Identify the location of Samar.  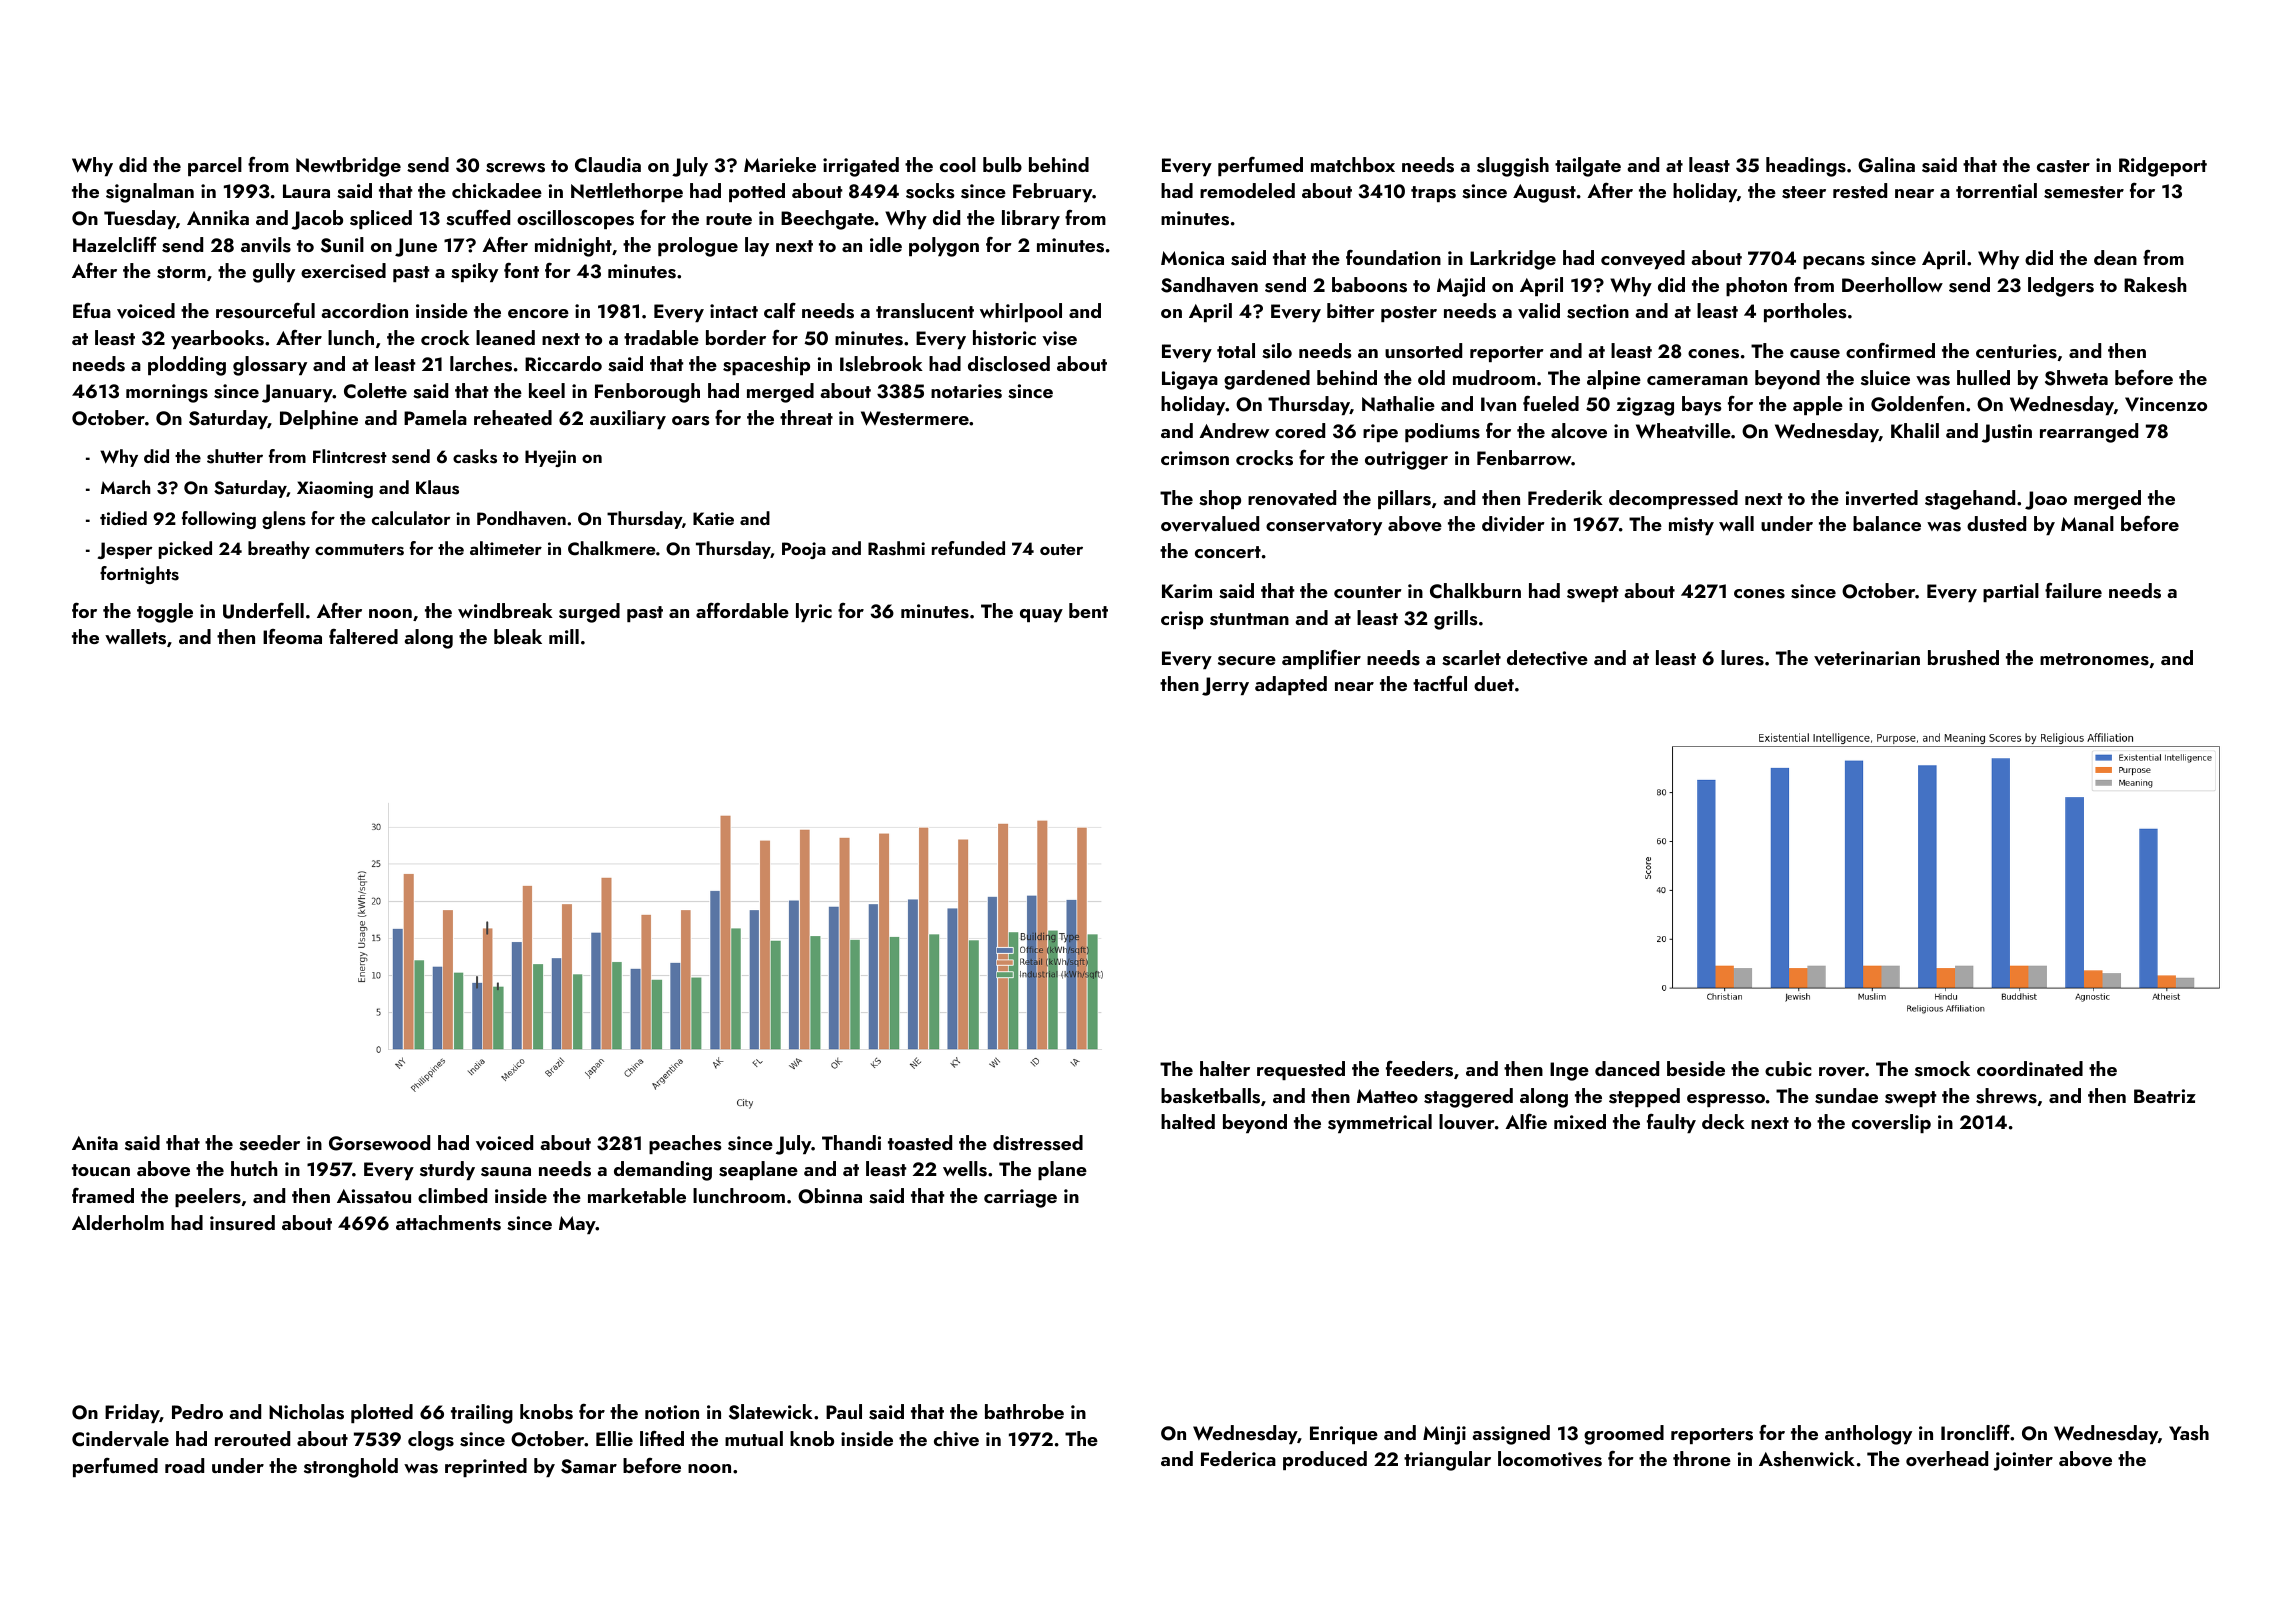
(589, 1466).
